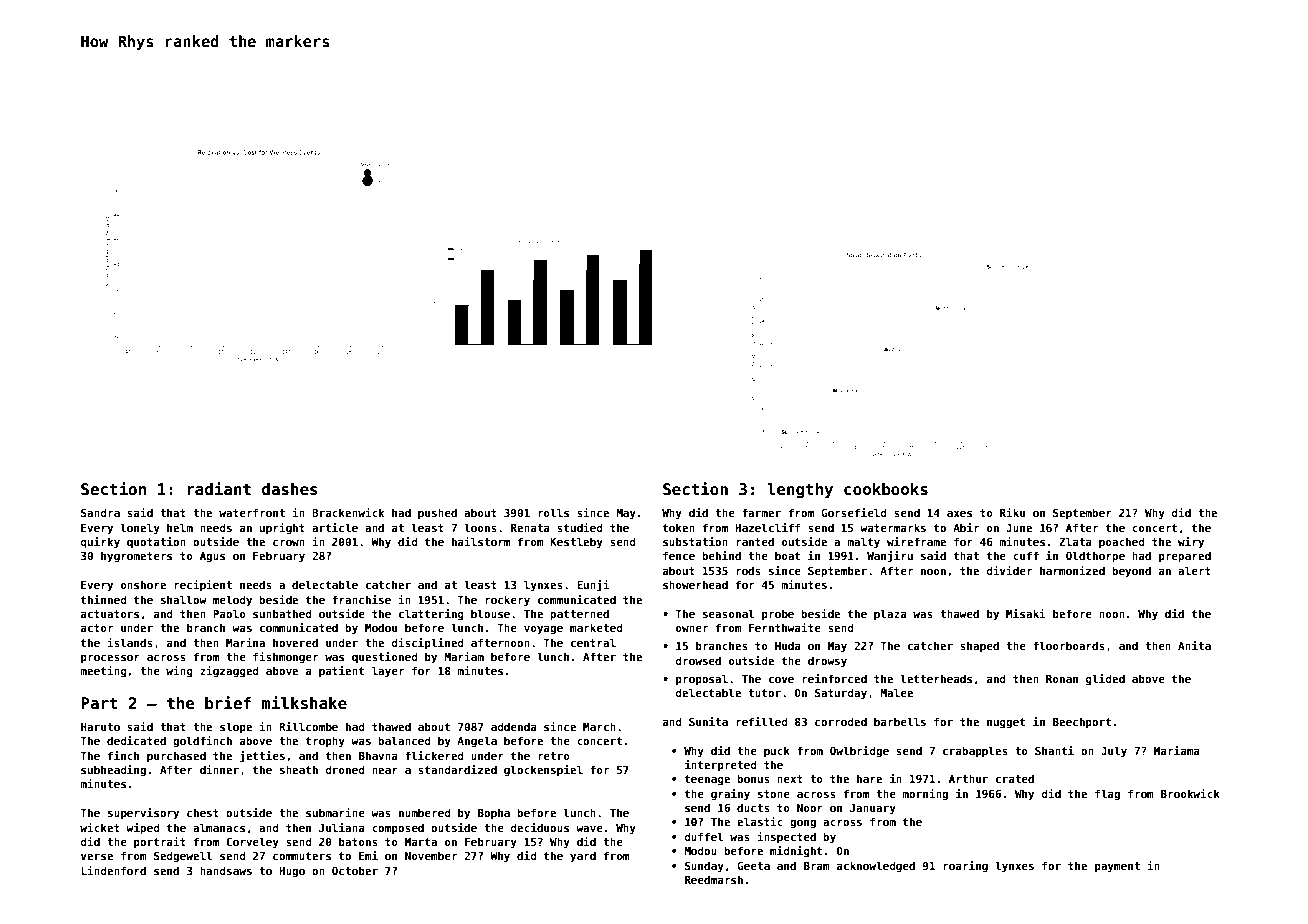  Describe the element at coordinates (788, 645) in the screenshot. I see `Huda` at that location.
